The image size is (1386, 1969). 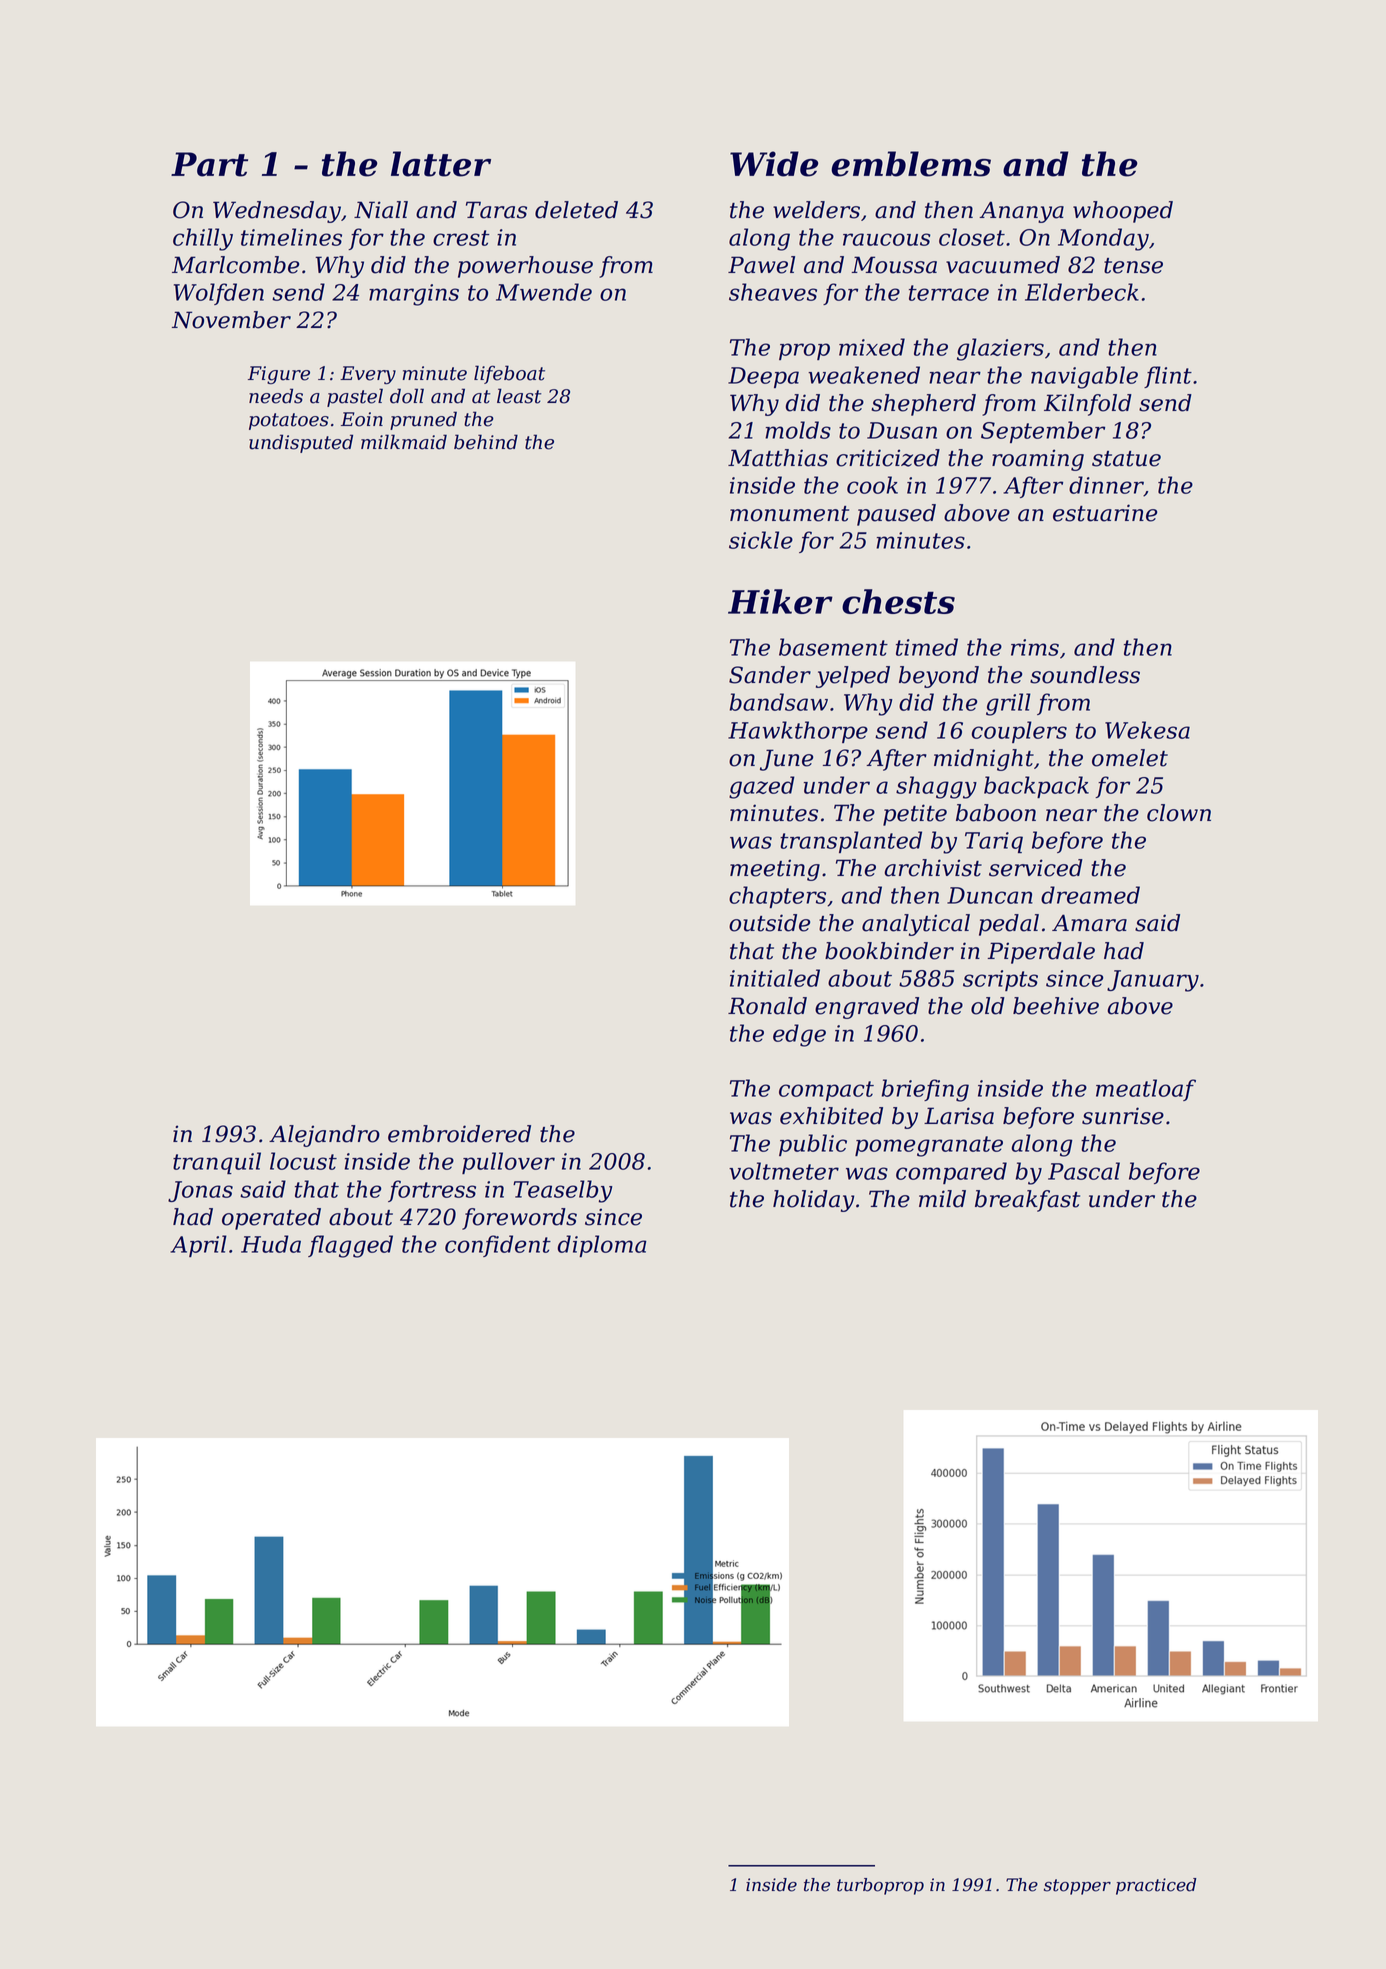 What do you see at coordinates (301, 443) in the screenshot?
I see `undisputed` at bounding box center [301, 443].
